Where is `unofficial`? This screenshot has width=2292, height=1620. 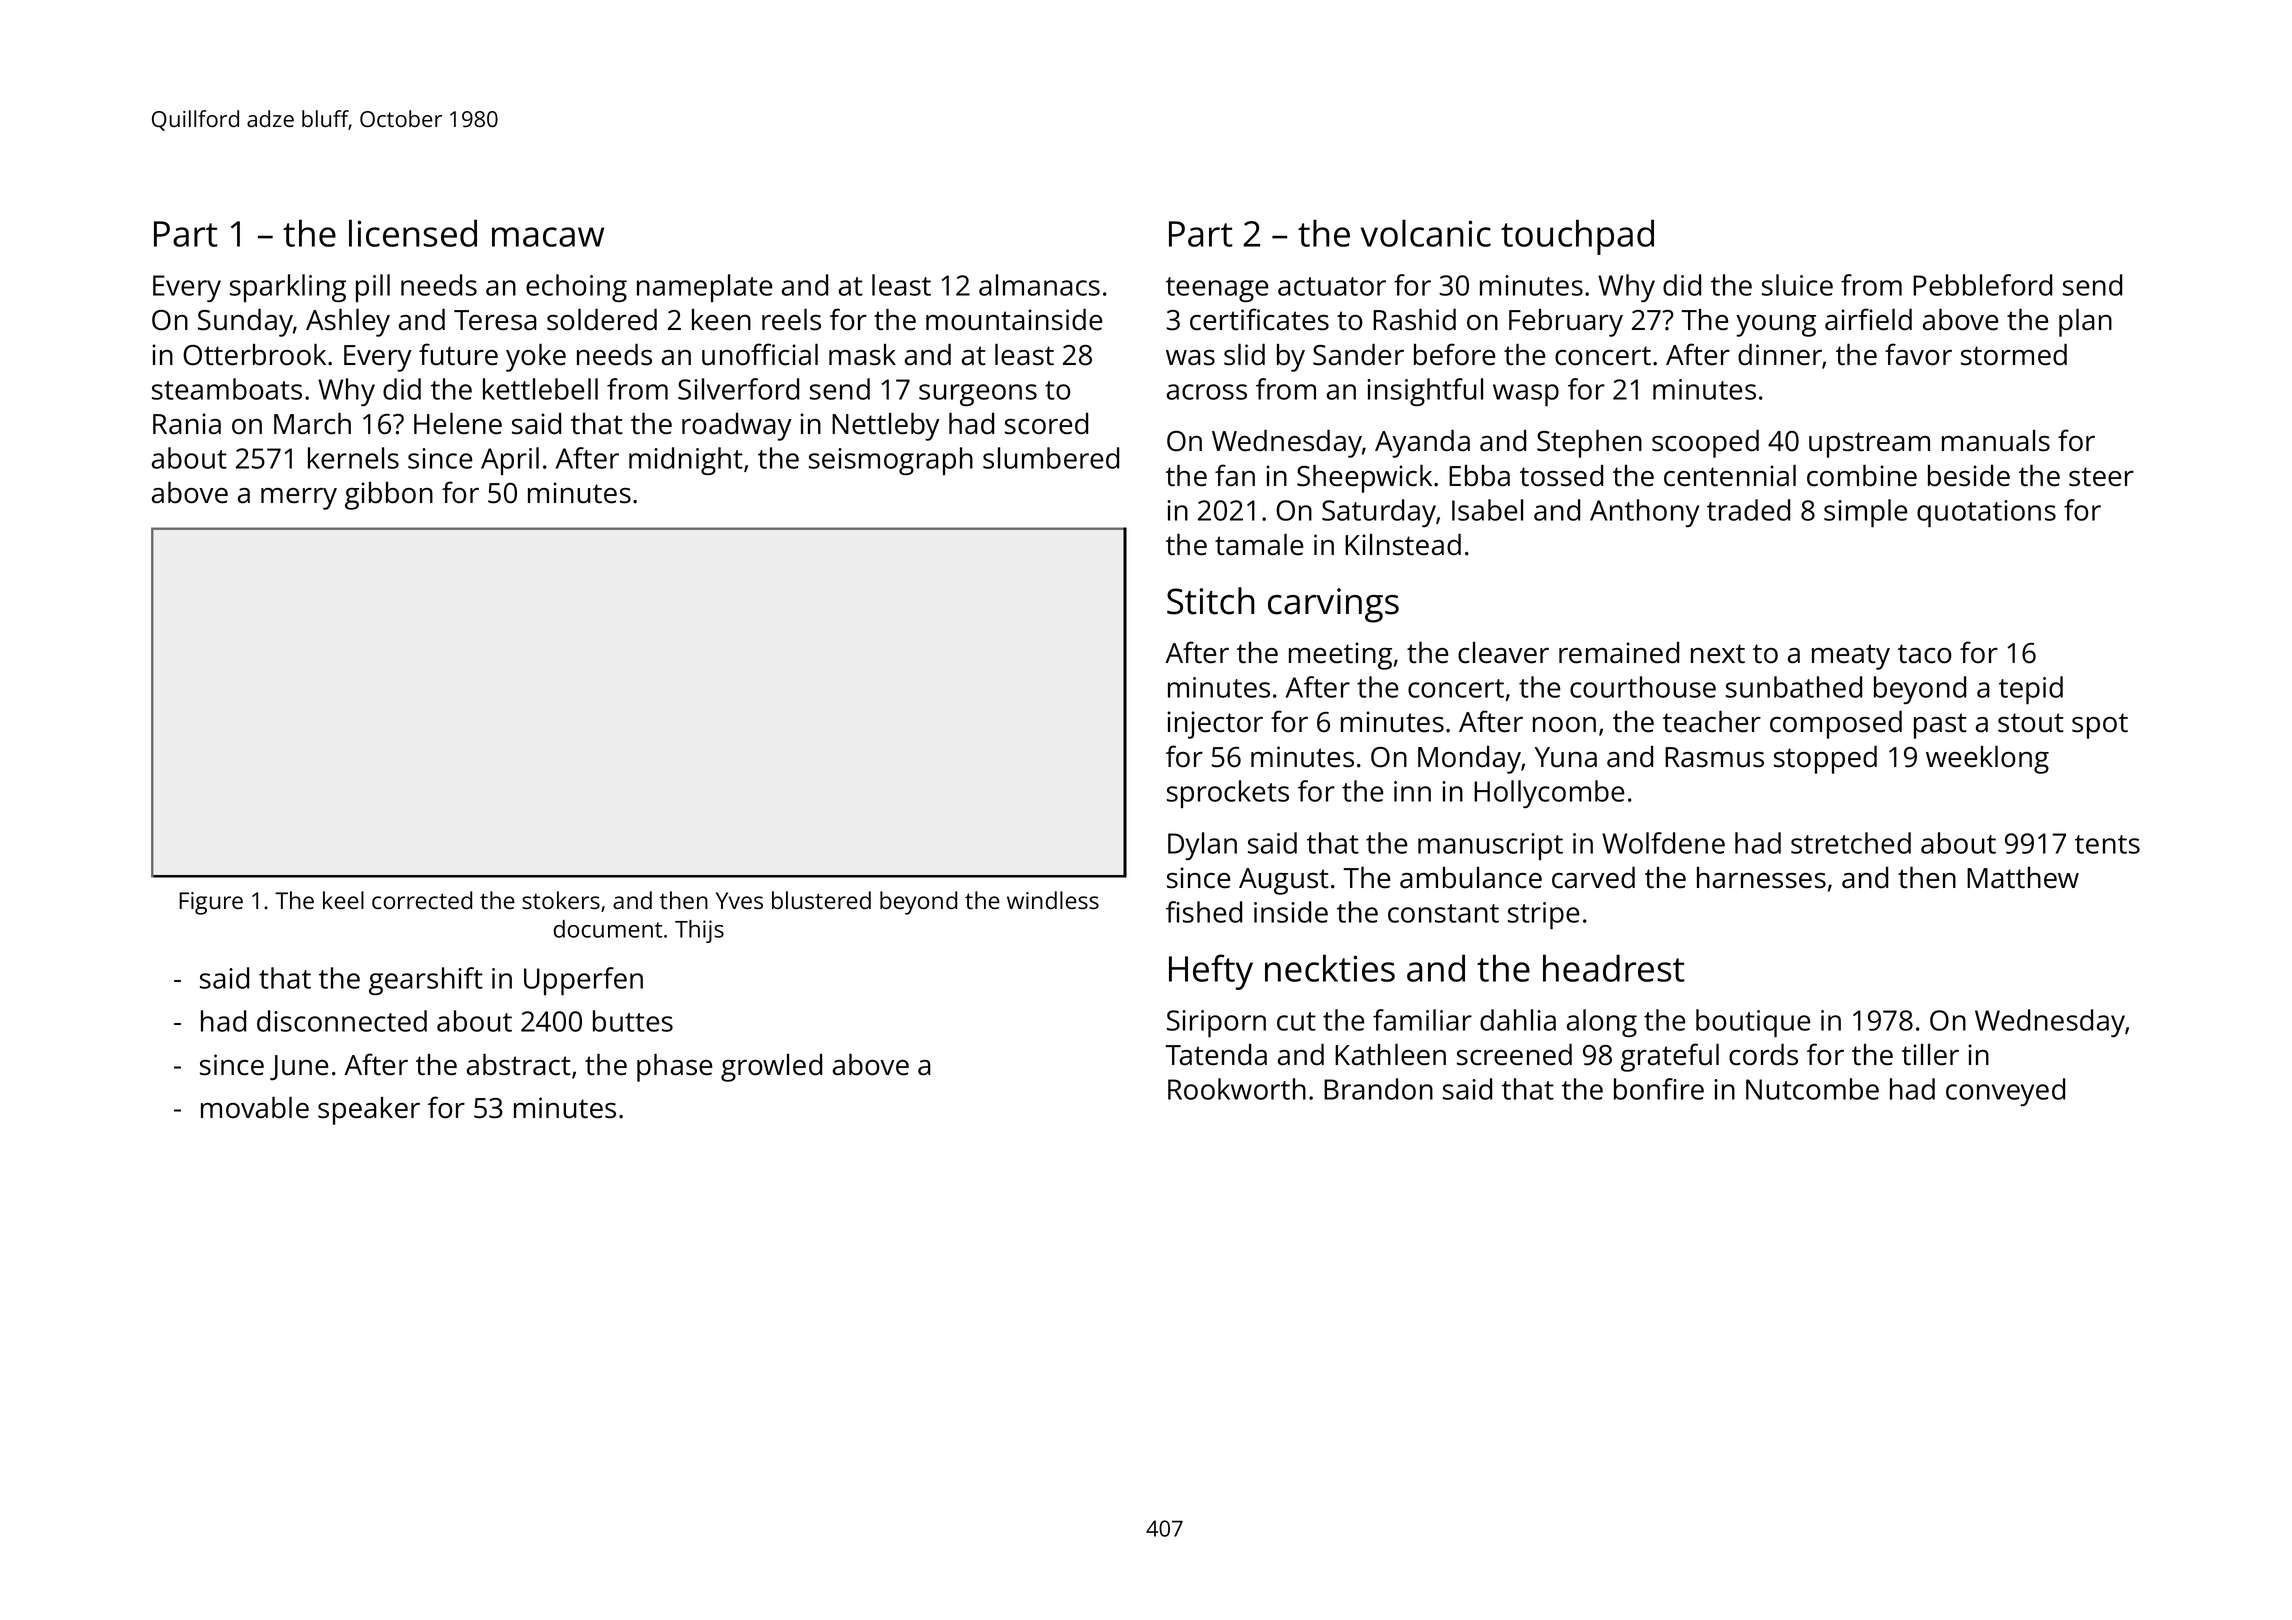
unofficial is located at coordinates (760, 354).
